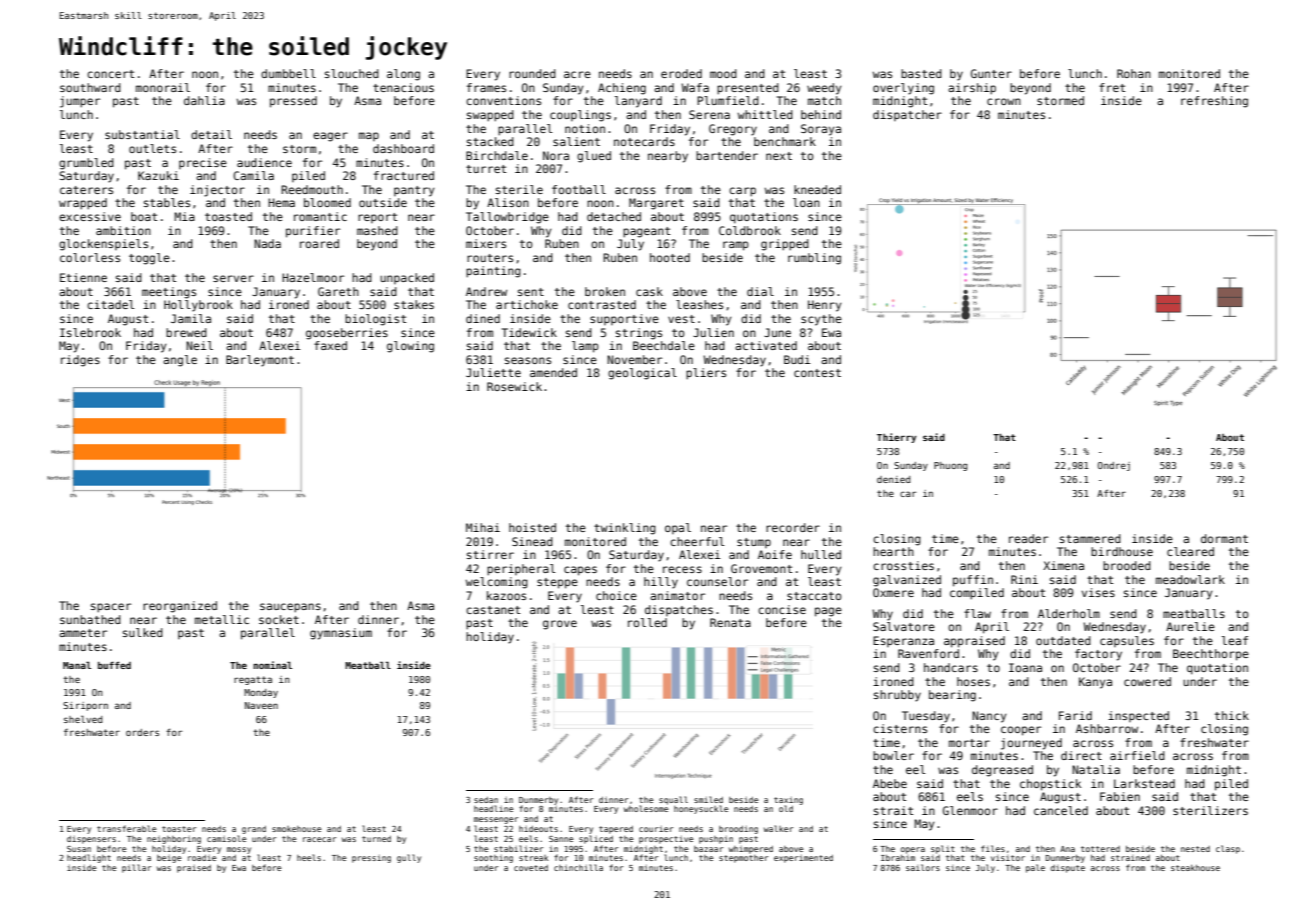 Image resolution: width=1308 pixels, height=924 pixels. Describe the element at coordinates (733, 130) in the screenshot. I see `Gregory` at that location.
